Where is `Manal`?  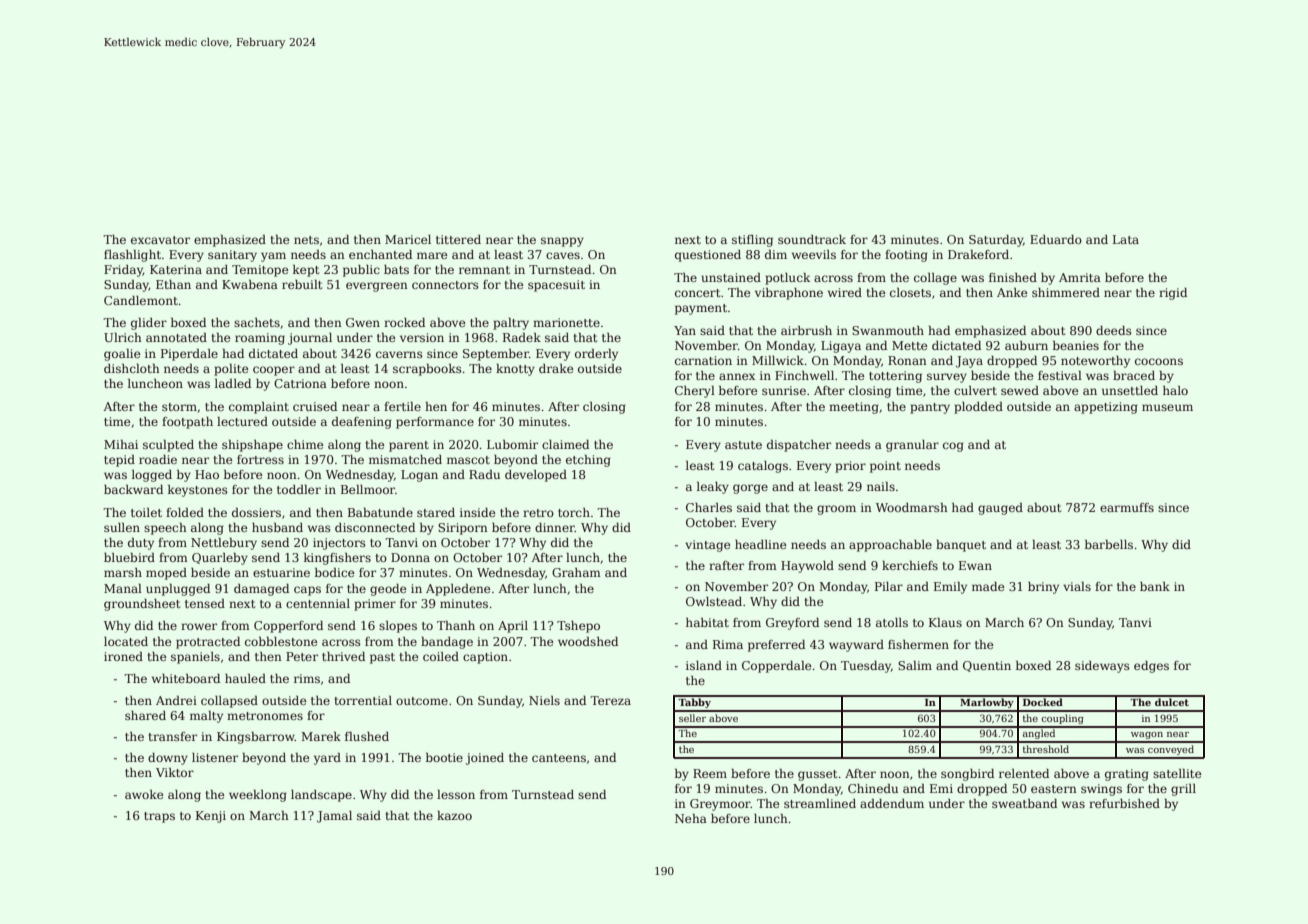 Manal is located at coordinates (123, 588).
